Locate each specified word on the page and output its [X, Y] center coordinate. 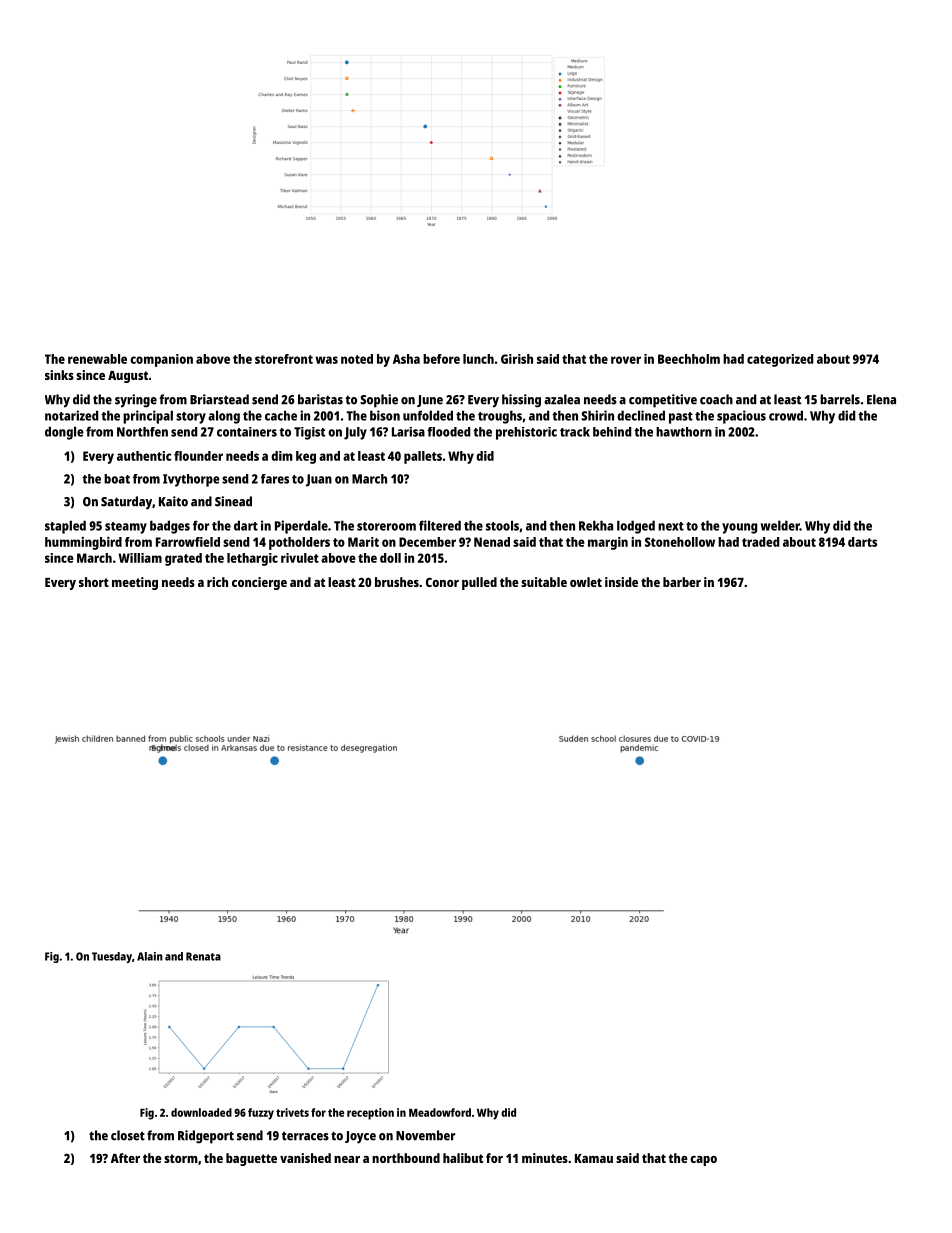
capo [703, 1161]
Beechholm [689, 359]
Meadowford [440, 1112]
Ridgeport [206, 1137]
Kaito [173, 501]
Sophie [379, 401]
